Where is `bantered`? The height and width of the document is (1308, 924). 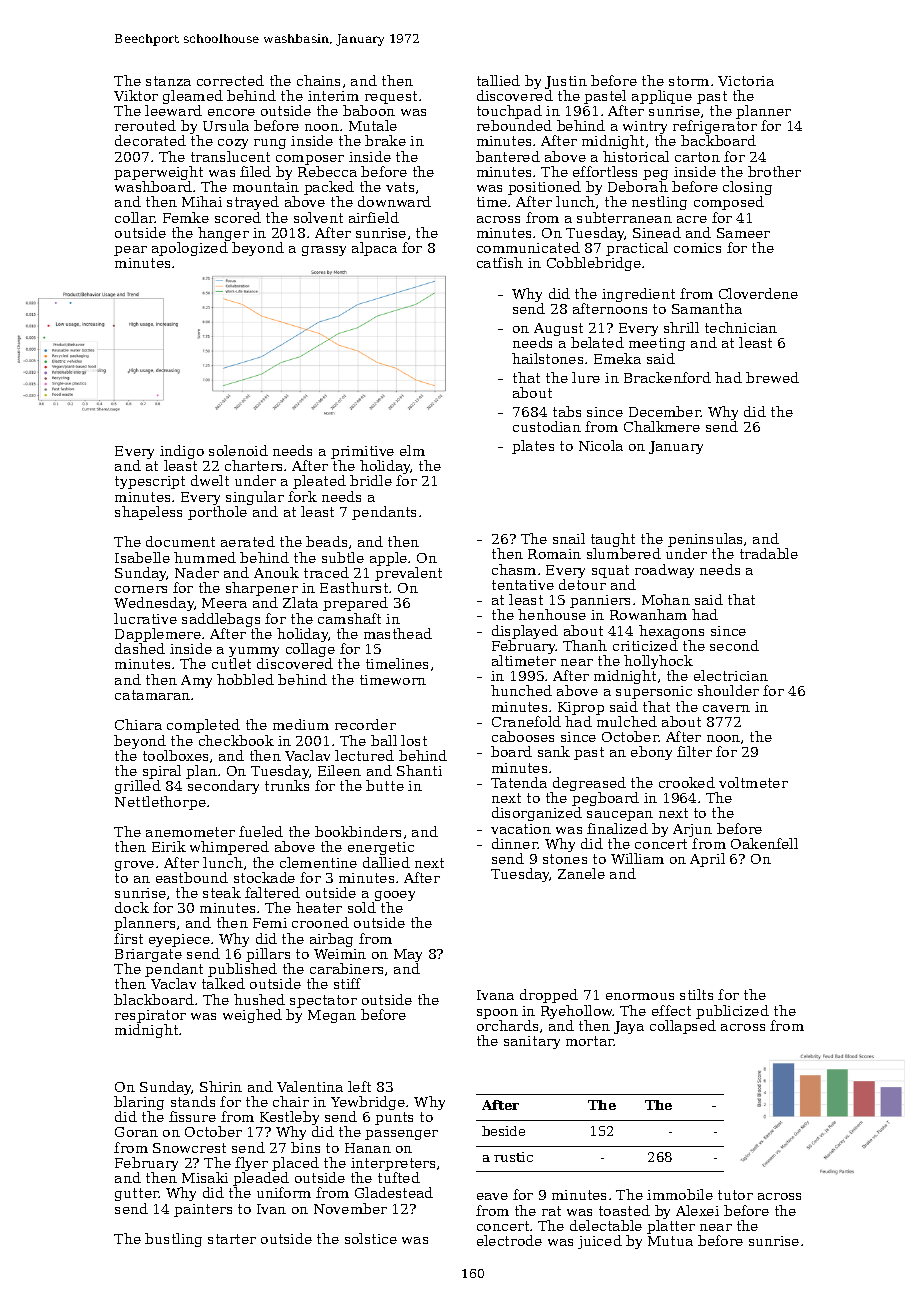
bantered is located at coordinates (508, 156).
